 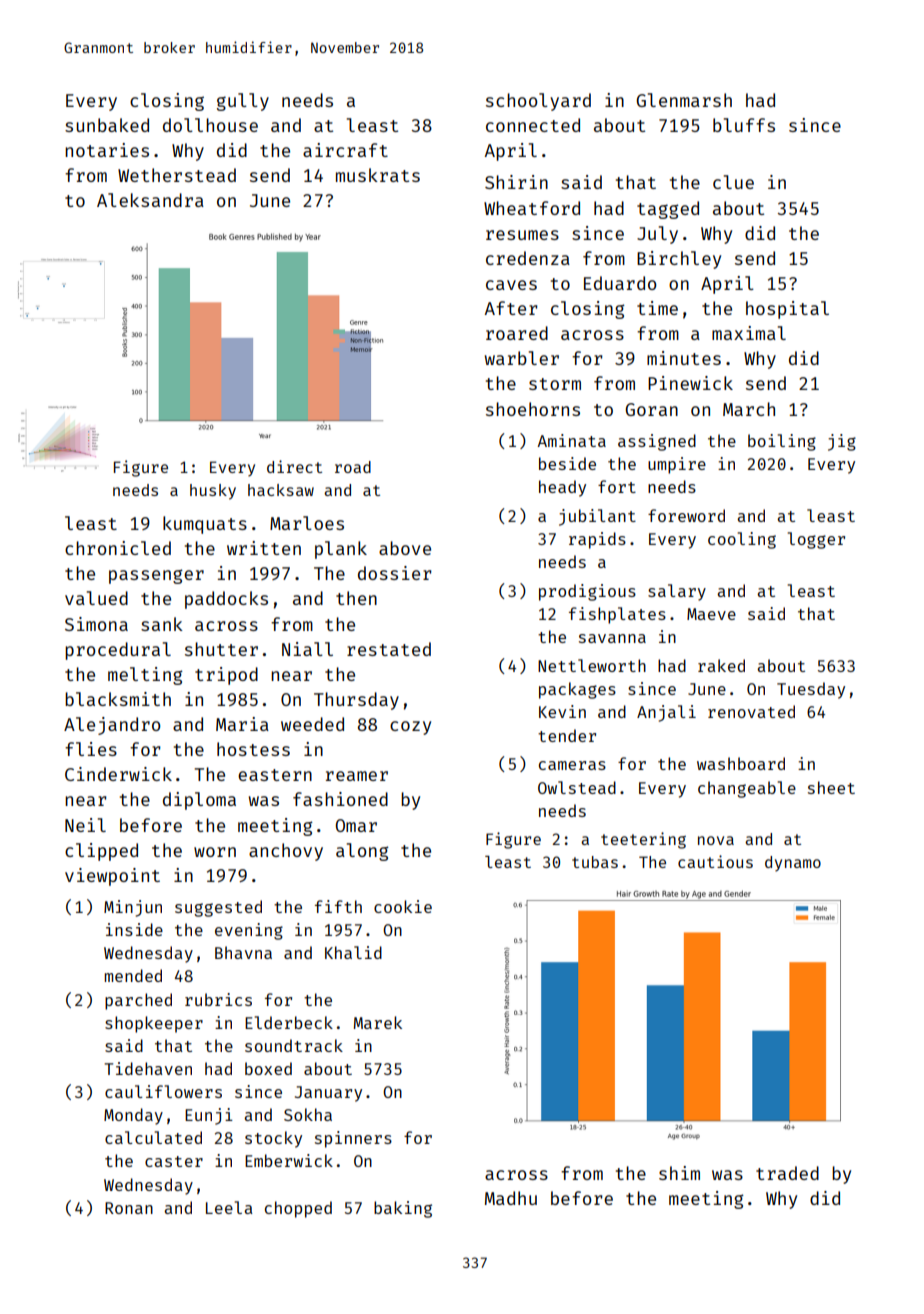 What do you see at coordinates (684, 100) in the screenshot?
I see `Glenmarsh` at bounding box center [684, 100].
